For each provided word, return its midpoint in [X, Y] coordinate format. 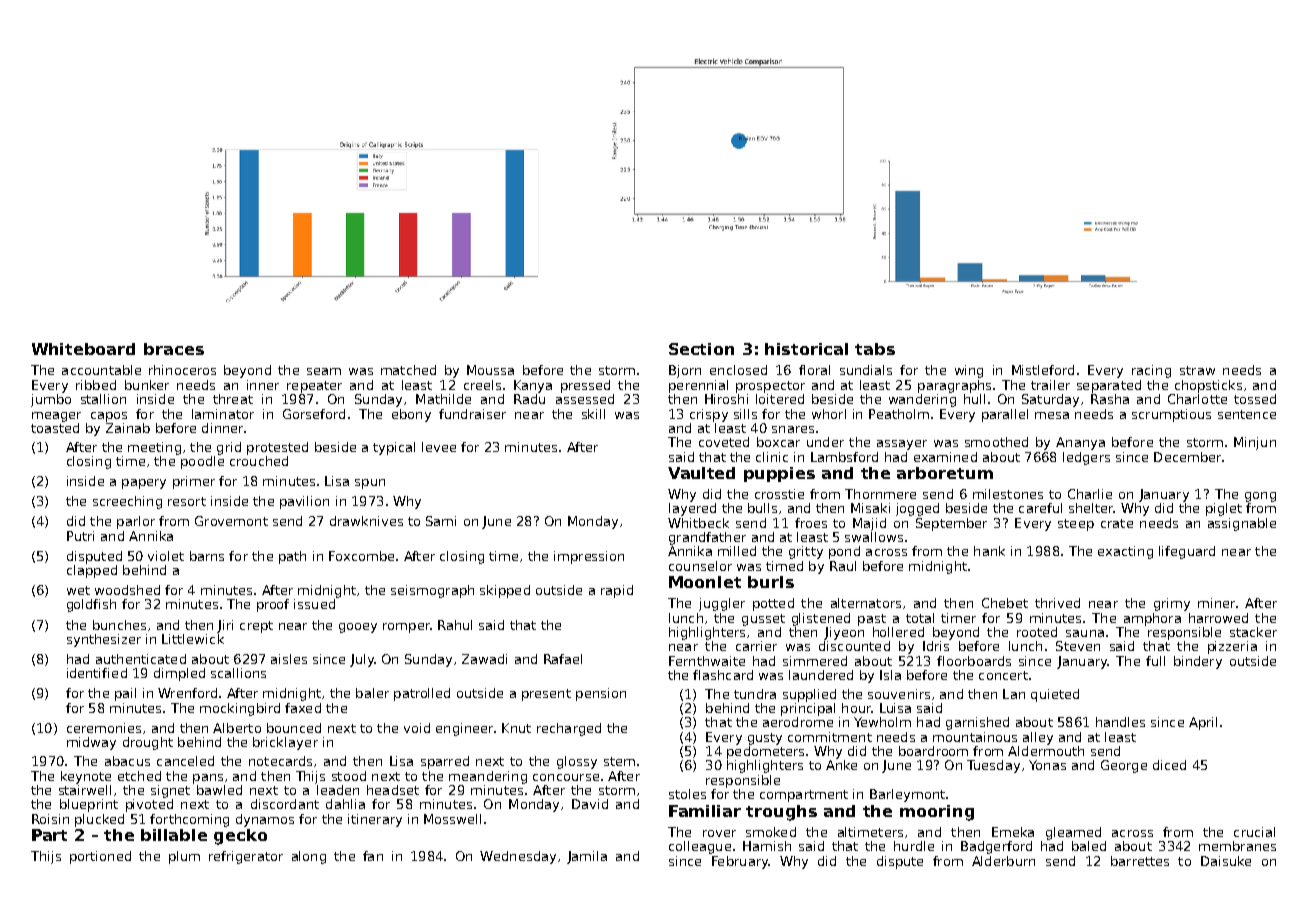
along [309, 857]
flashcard [723, 675]
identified [97, 673]
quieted [1055, 695]
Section [701, 349]
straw [1197, 370]
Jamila [587, 857]
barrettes [1140, 861]
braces [174, 349]
